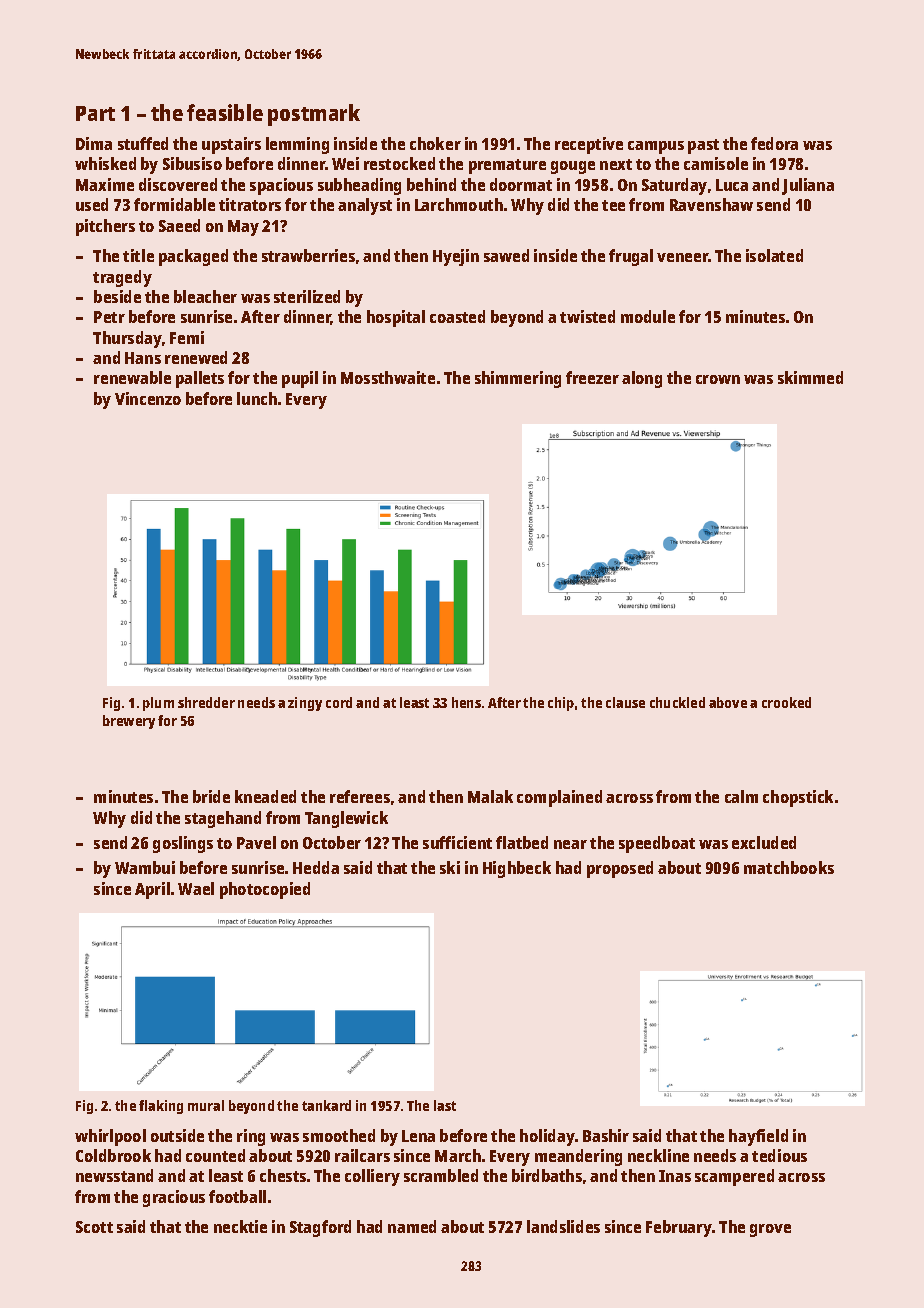 The height and width of the screenshot is (1308, 924). What do you see at coordinates (774, 255) in the screenshot?
I see `isolated` at bounding box center [774, 255].
